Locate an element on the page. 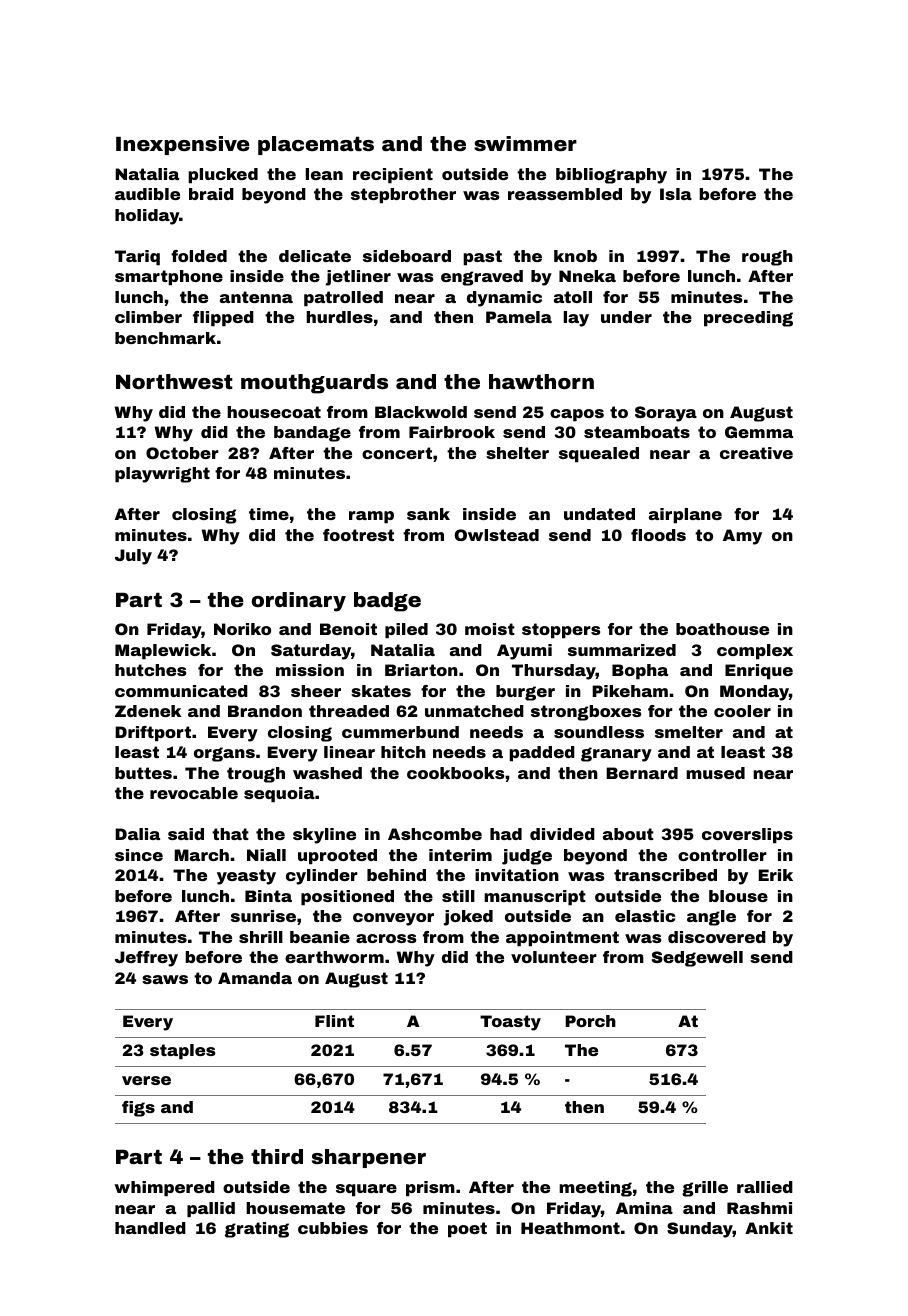  volunteer is located at coordinates (554, 957).
